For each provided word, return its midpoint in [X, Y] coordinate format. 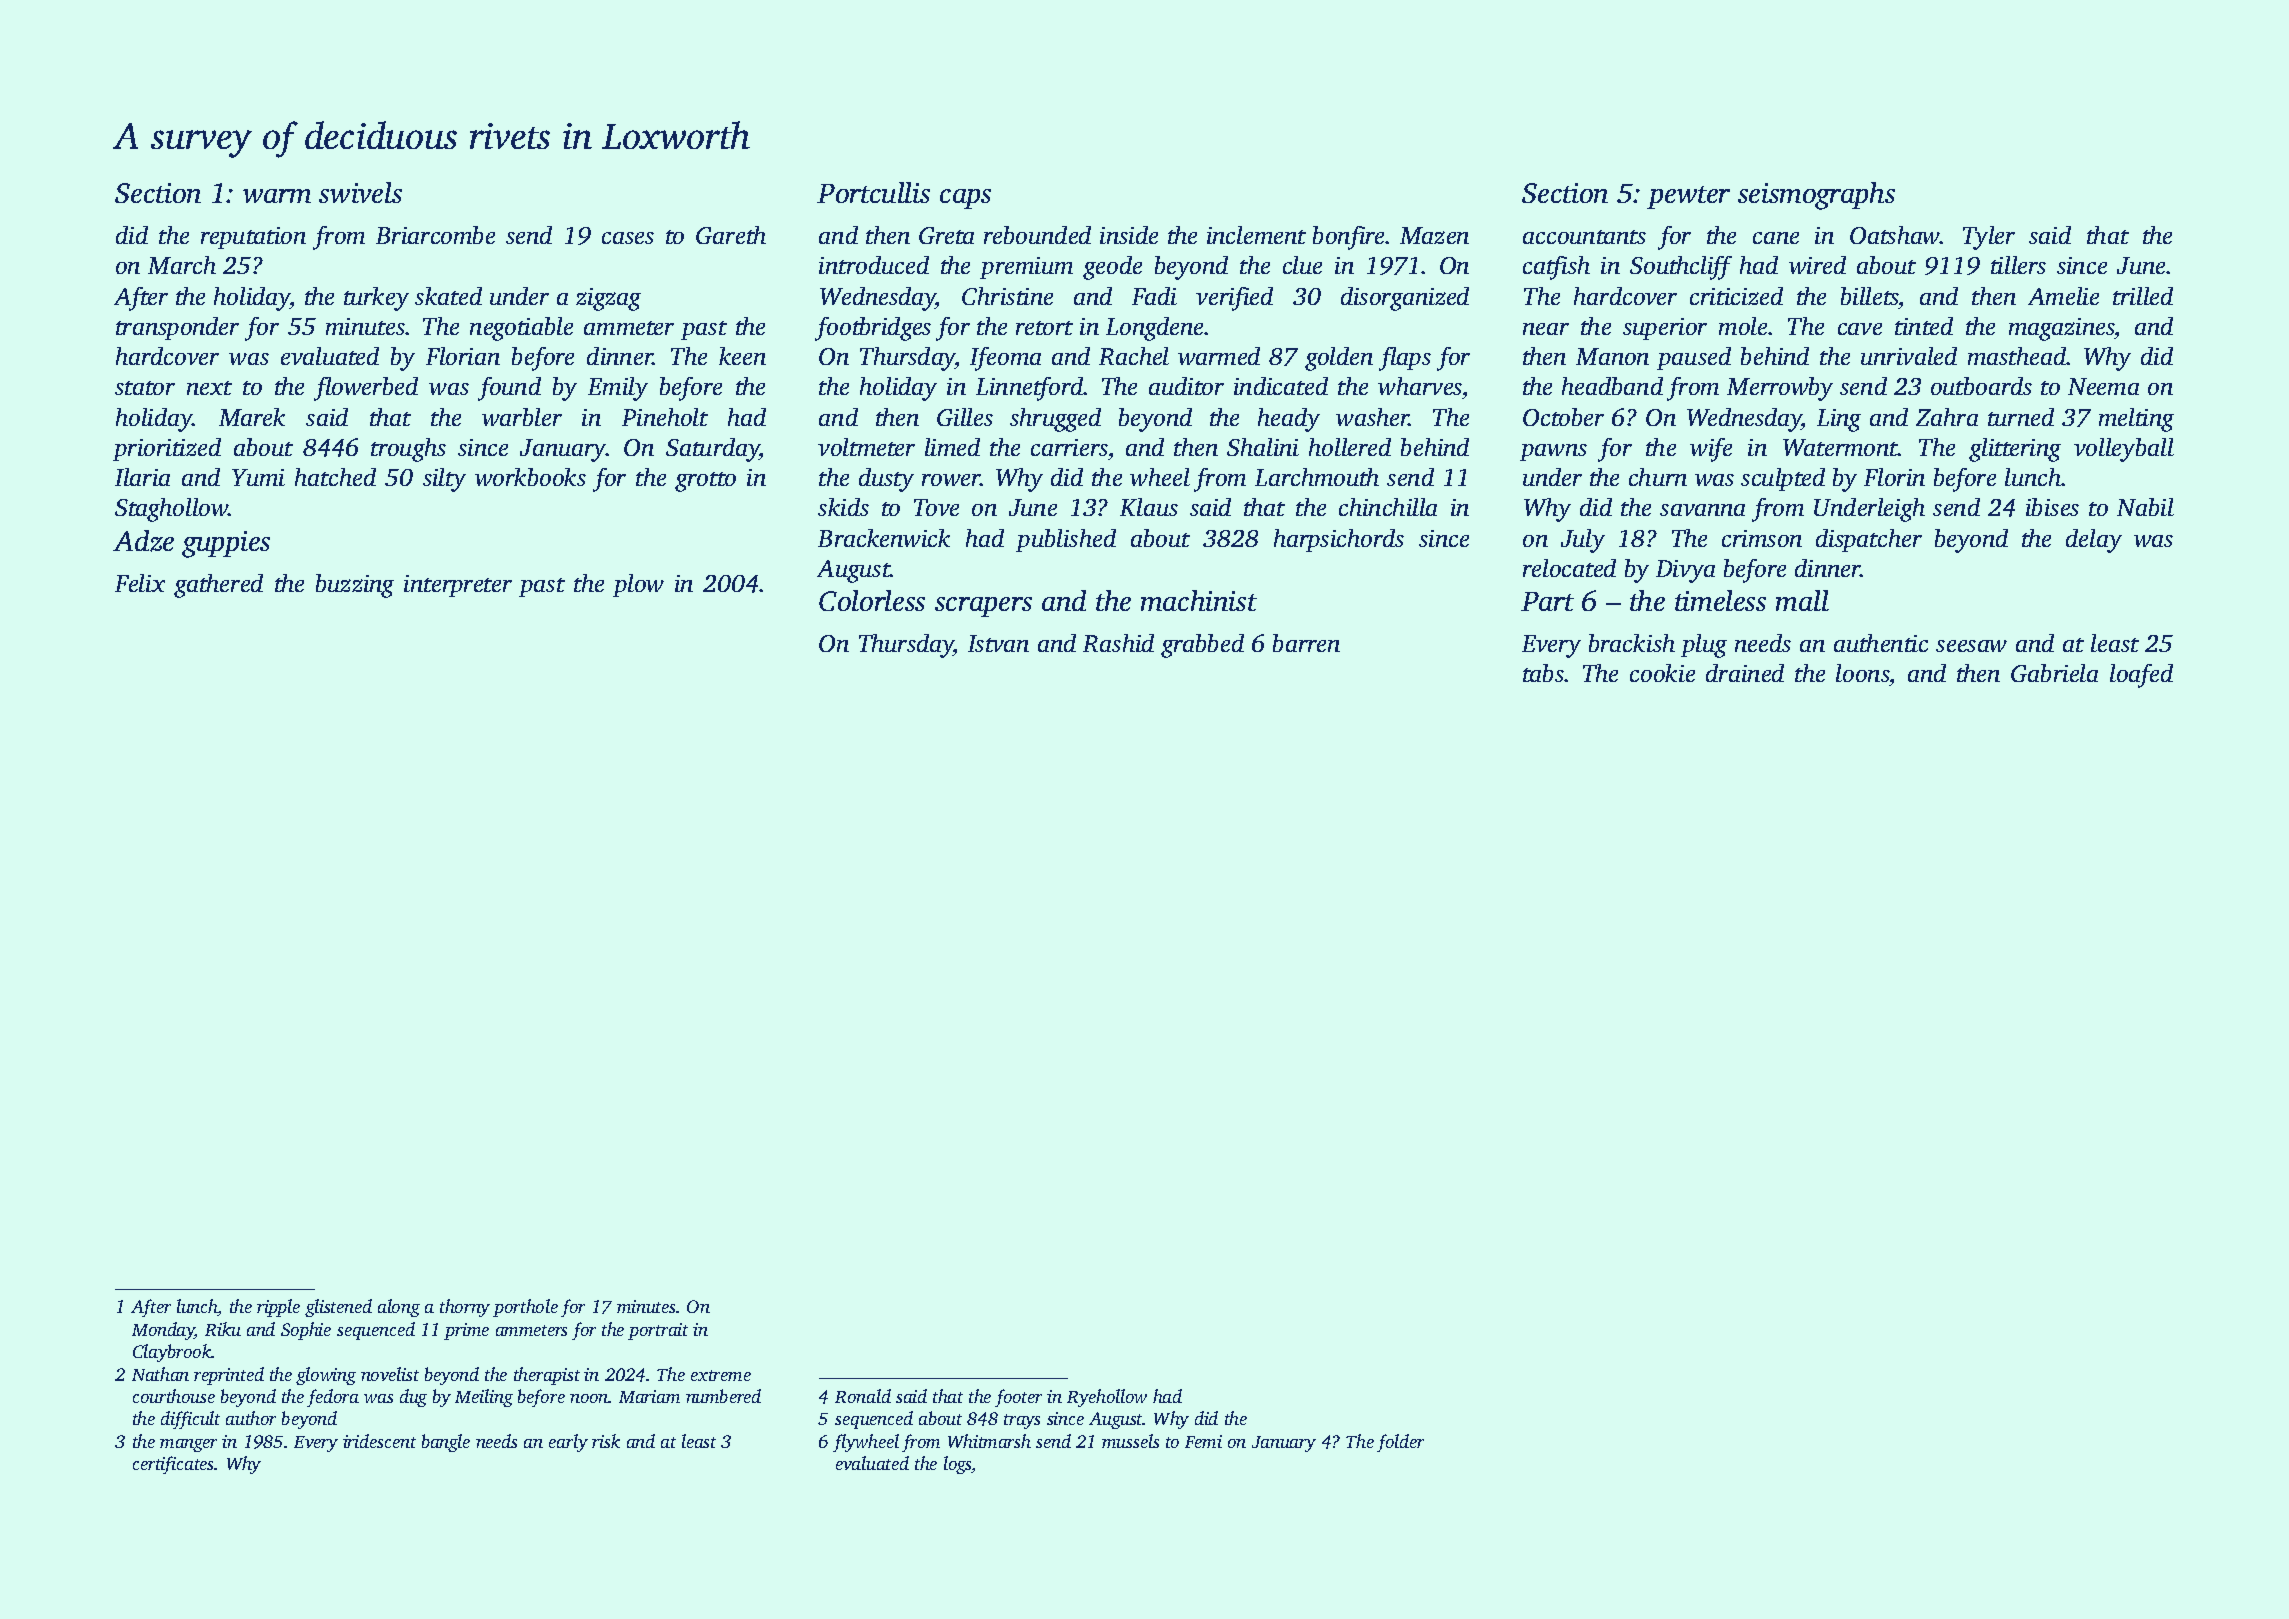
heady [1289, 420]
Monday [163, 1331]
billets [1870, 296]
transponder [177, 328]
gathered [218, 586]
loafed [2141, 676]
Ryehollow [1107, 1398]
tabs [1543, 673]
